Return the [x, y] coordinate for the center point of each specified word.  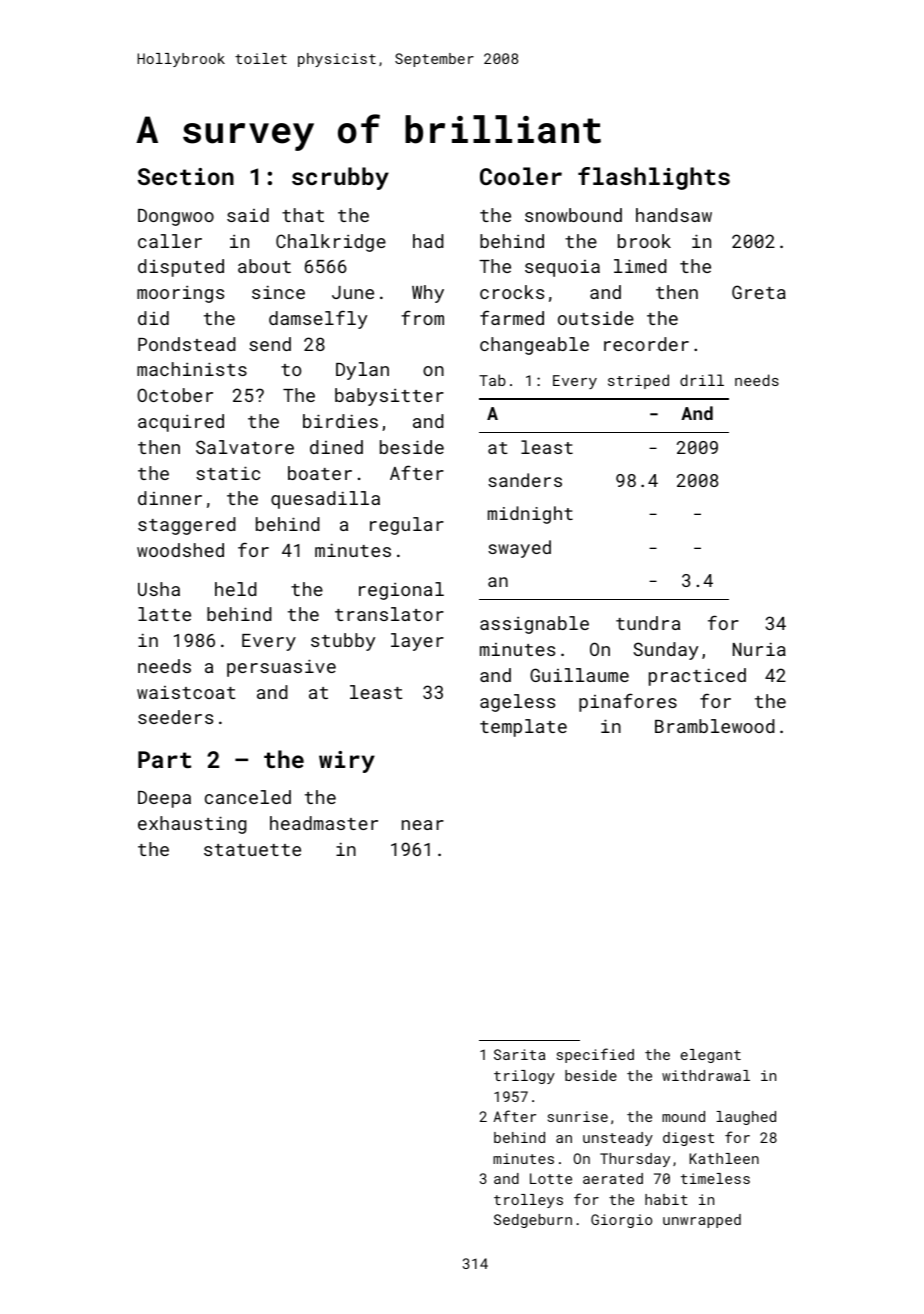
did [153, 318]
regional [401, 591]
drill [702, 380]
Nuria [759, 649]
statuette [252, 850]
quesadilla [325, 500]
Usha [159, 589]
